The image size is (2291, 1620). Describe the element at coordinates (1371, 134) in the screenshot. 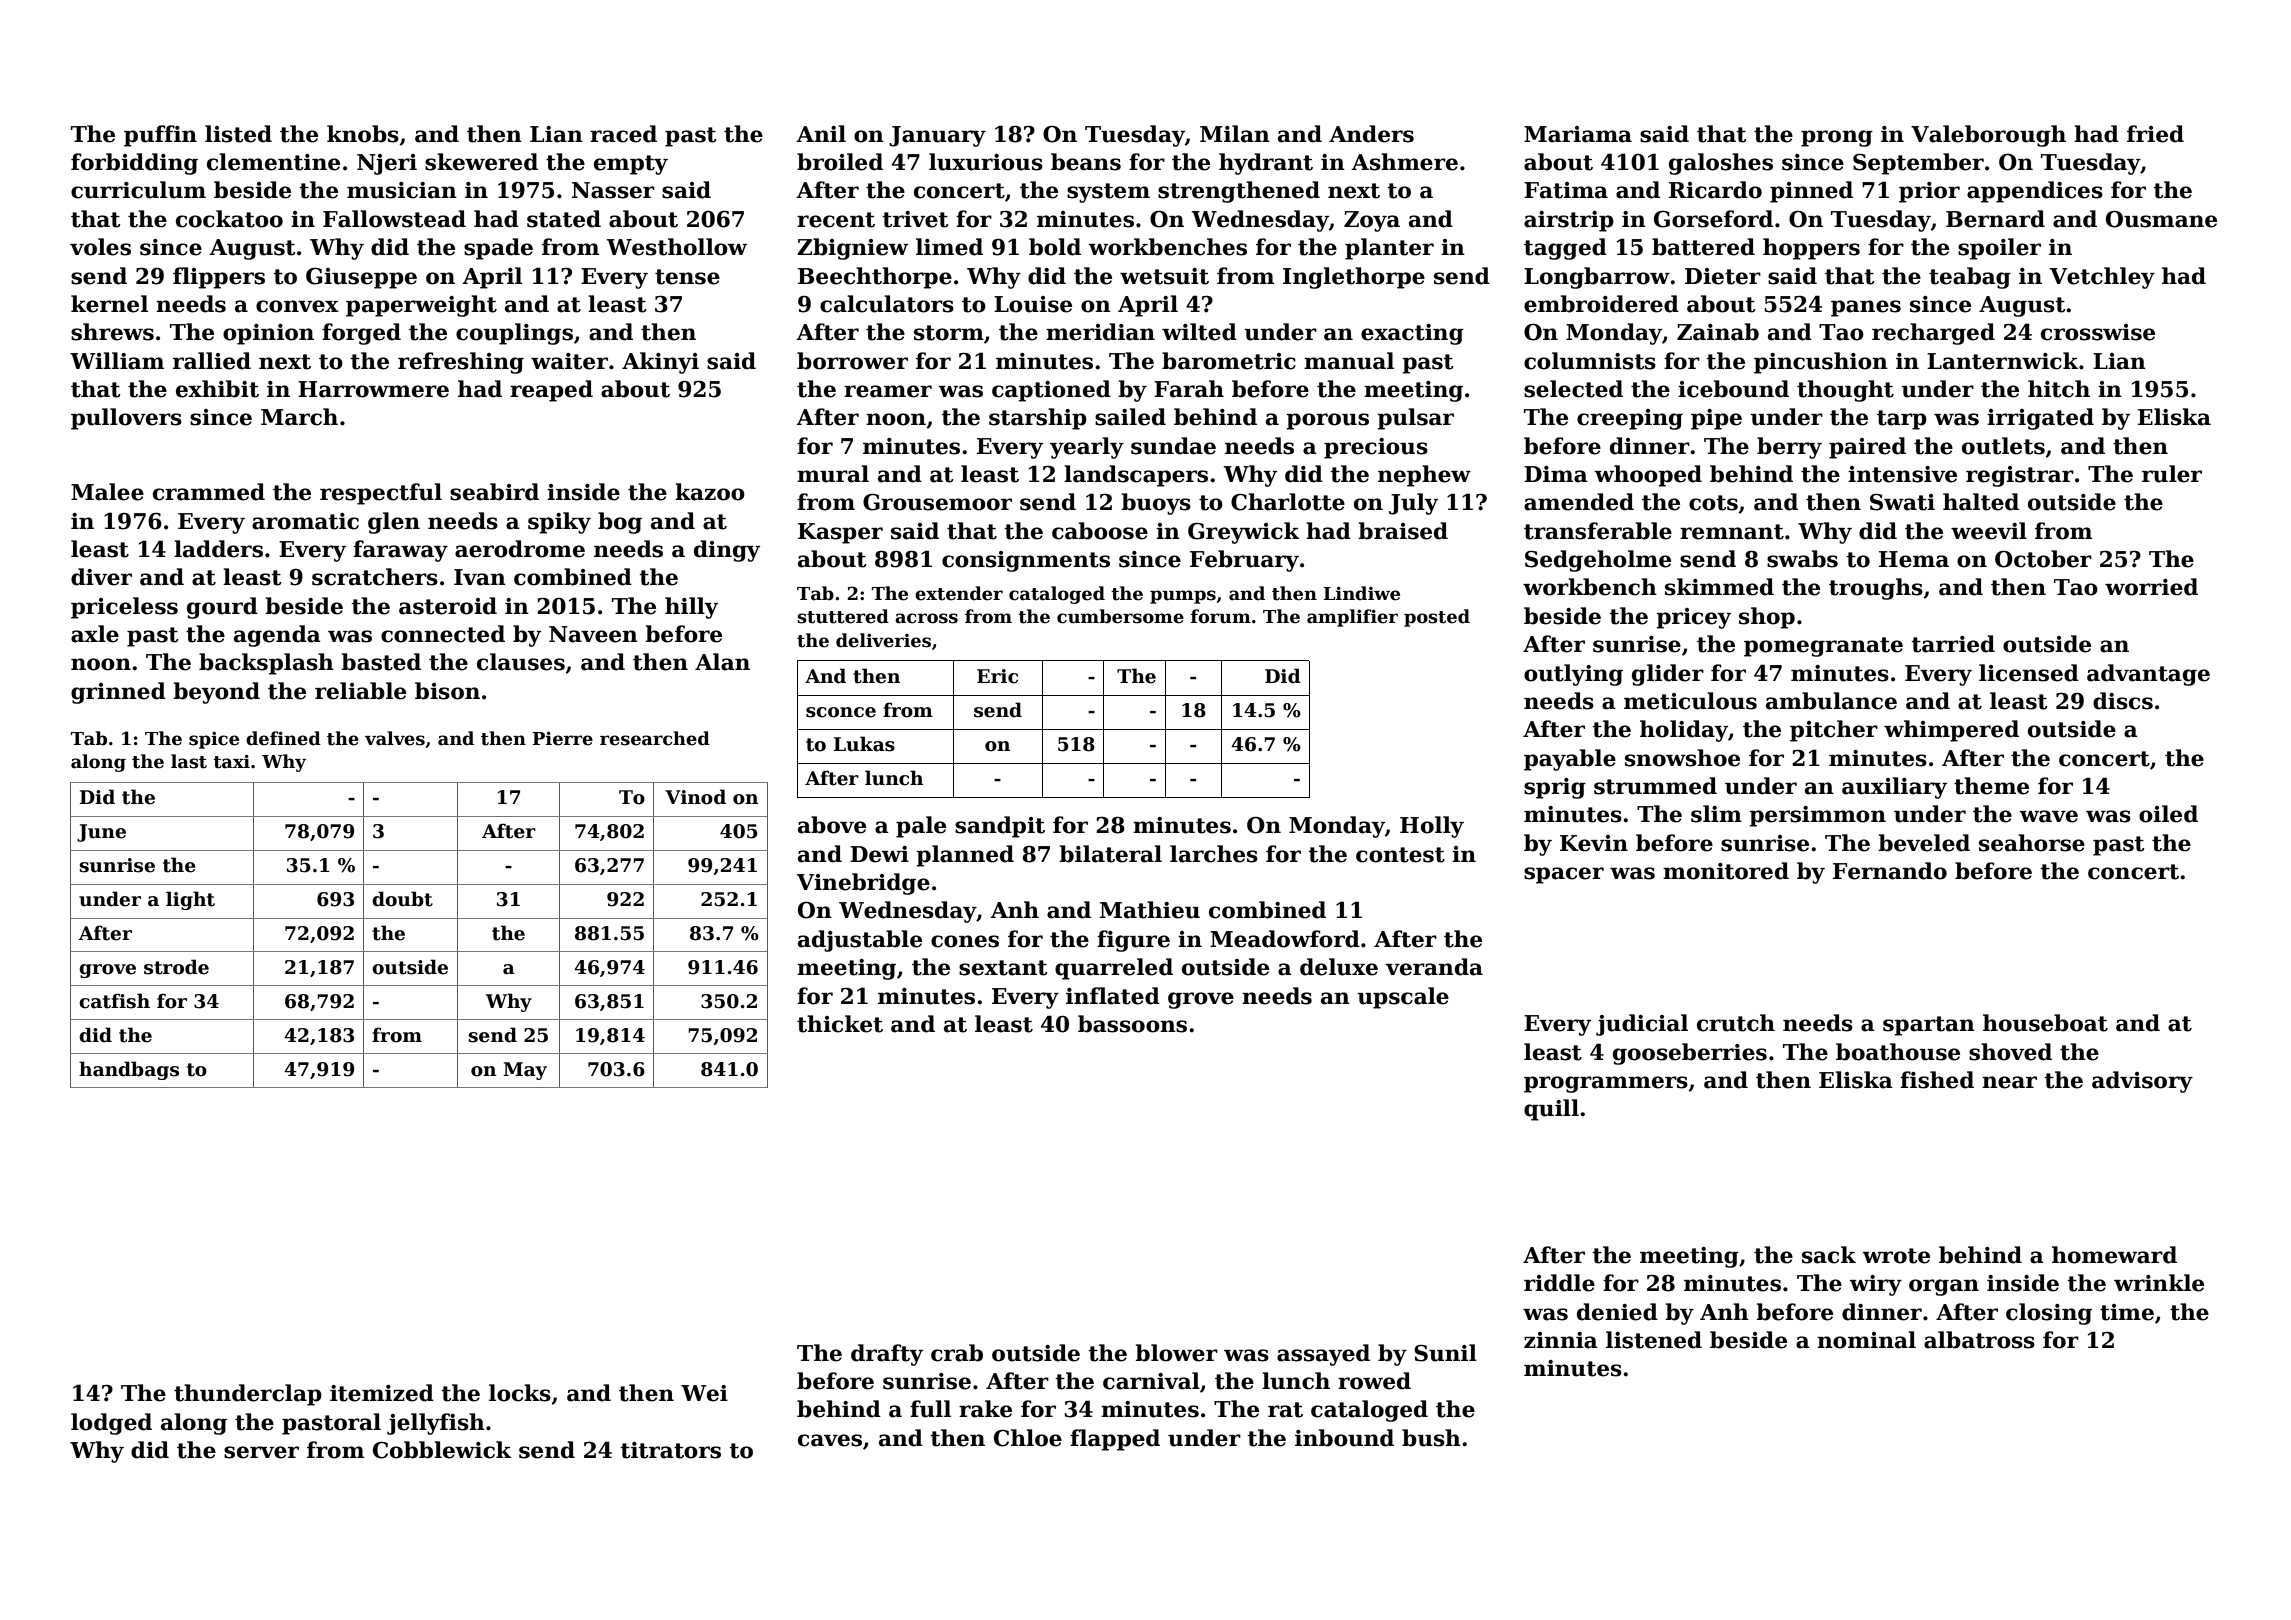

I see `Anders` at that location.
